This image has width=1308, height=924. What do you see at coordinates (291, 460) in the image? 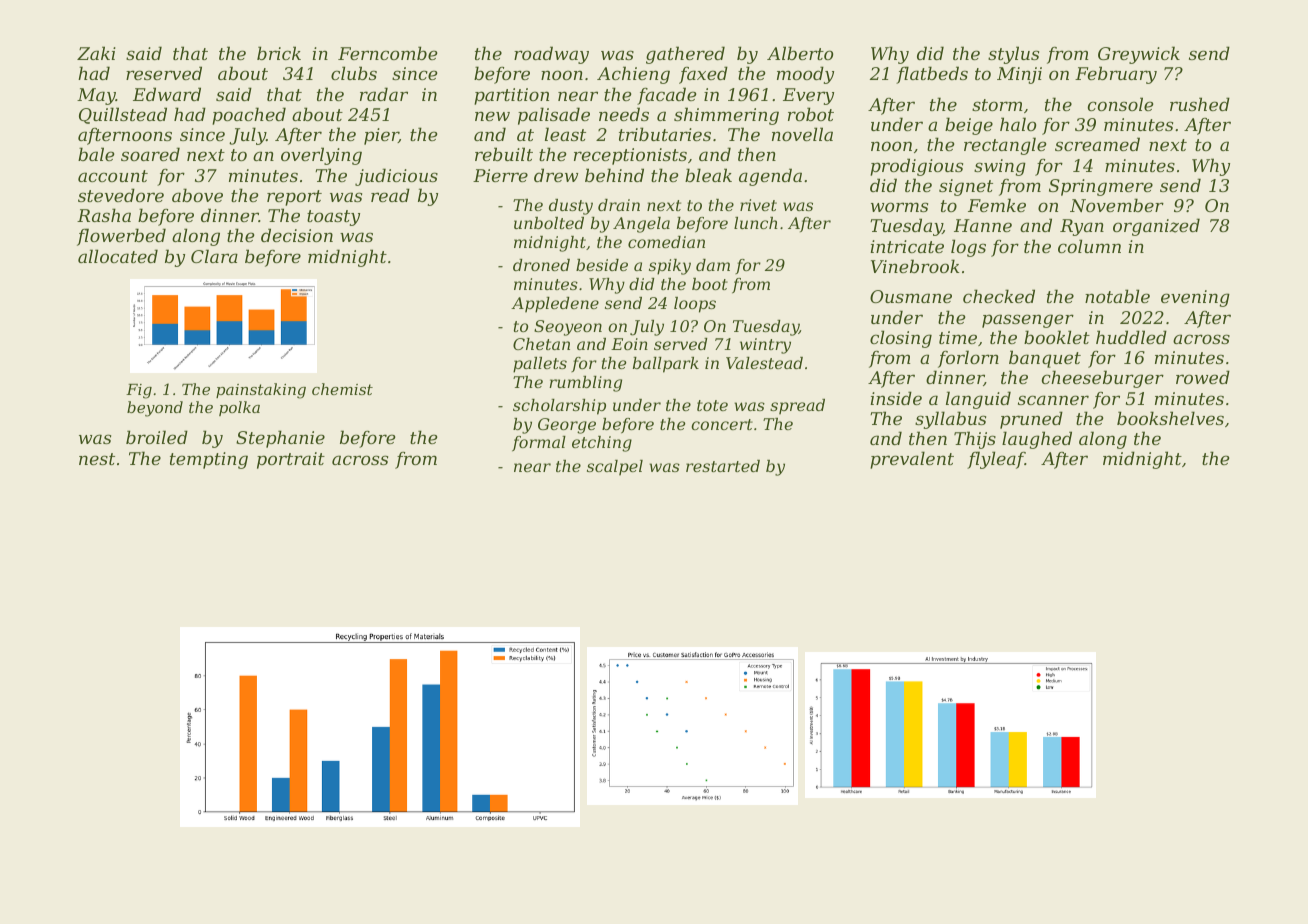
I see `portrait` at bounding box center [291, 460].
